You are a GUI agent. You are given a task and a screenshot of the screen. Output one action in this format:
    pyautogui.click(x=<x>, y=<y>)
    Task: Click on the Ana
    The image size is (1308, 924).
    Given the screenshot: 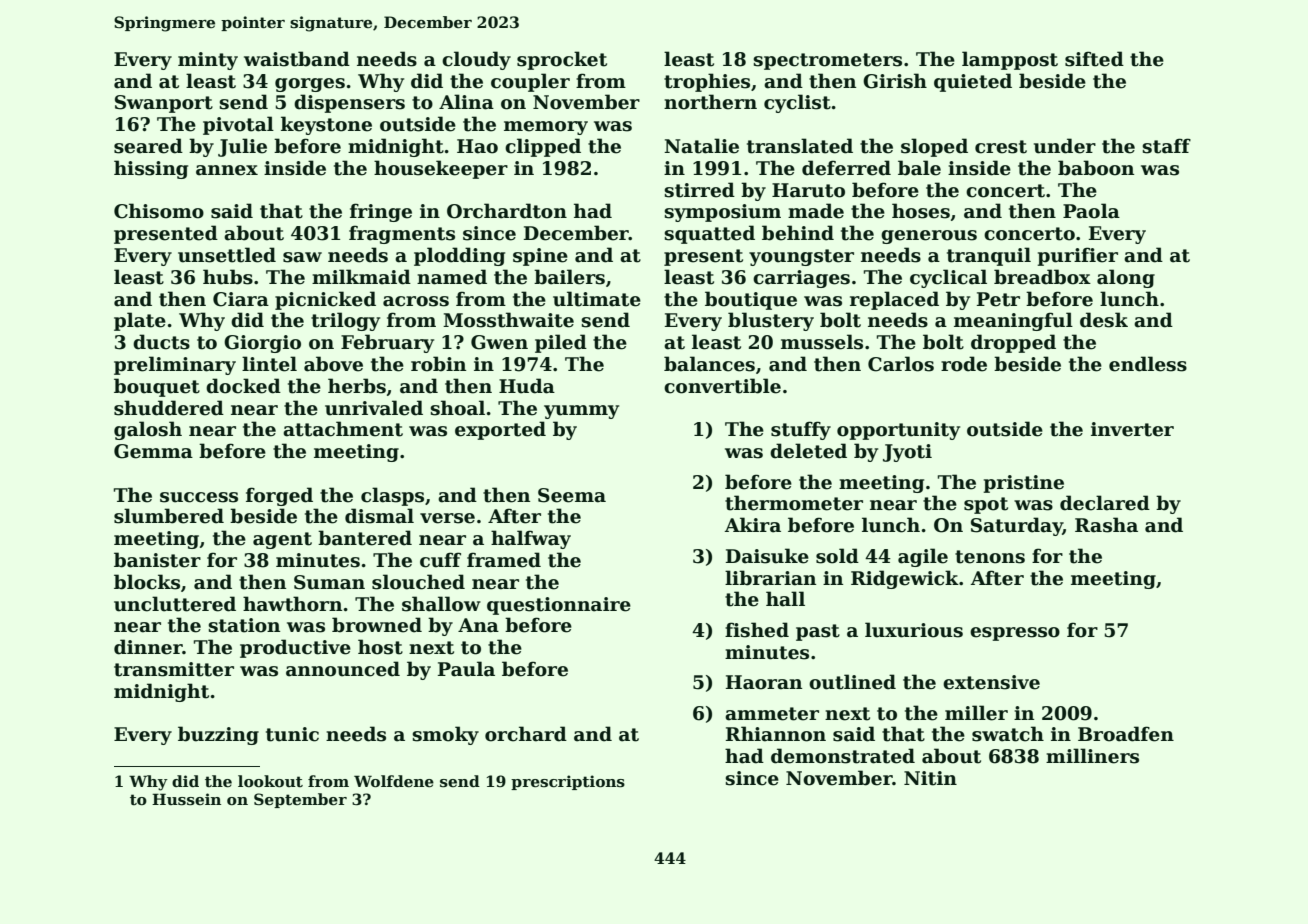 What is the action you would take?
    pyautogui.click(x=478, y=625)
